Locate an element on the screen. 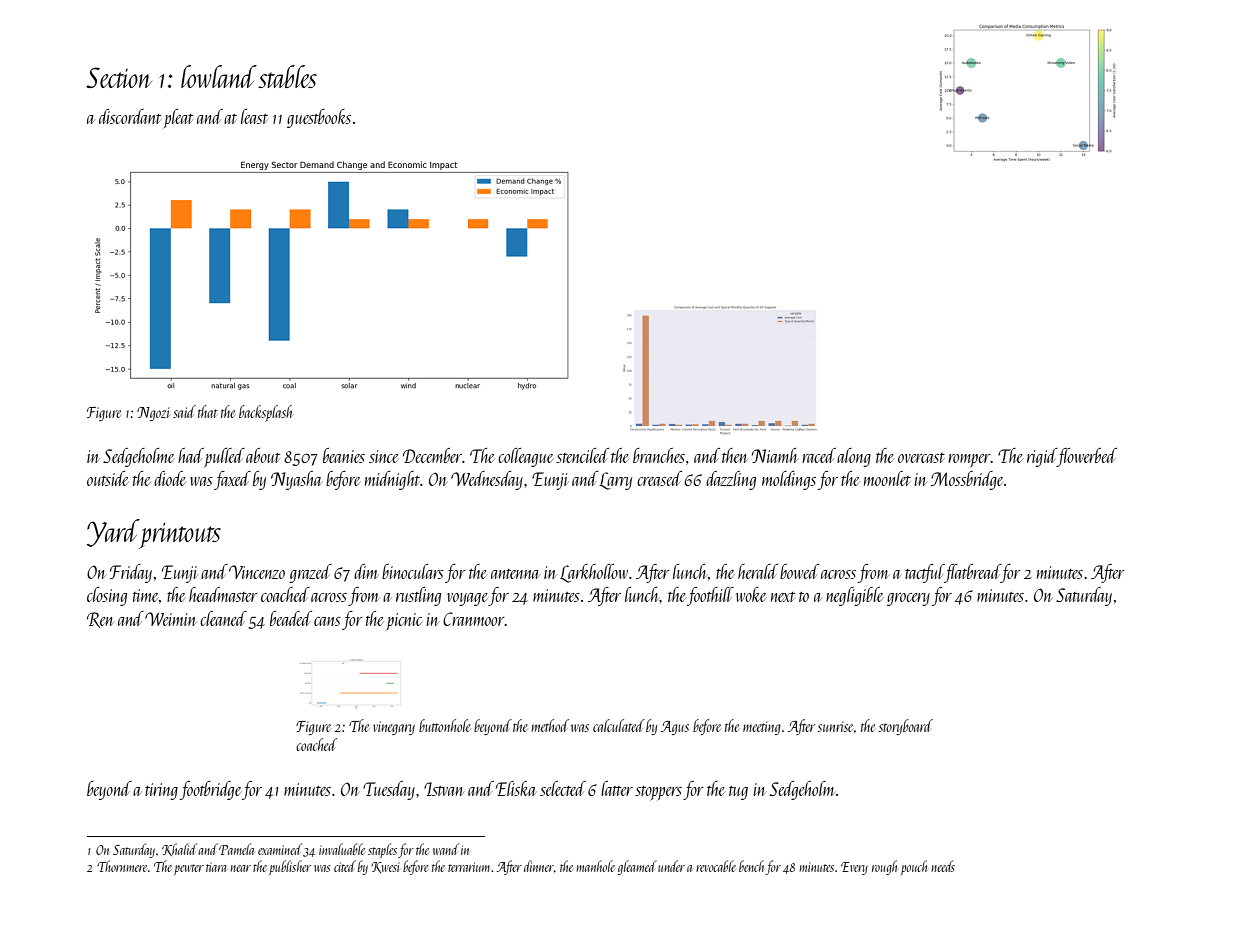 The width and height of the screenshot is (1233, 952). least is located at coordinates (254, 116).
